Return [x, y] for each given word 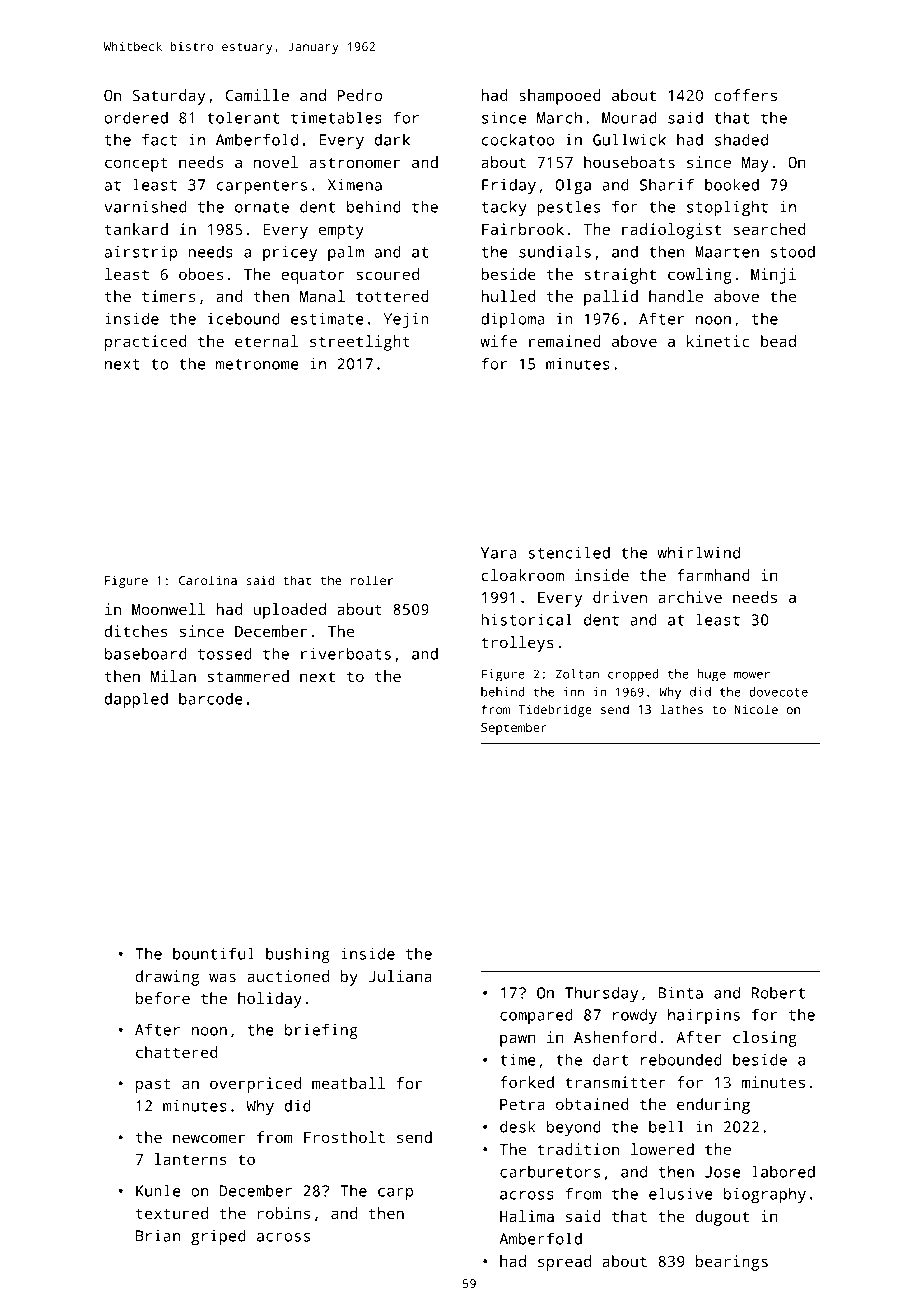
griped [218, 1237]
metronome [257, 364]
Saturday [169, 97]
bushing [298, 955]
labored [783, 1171]
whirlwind [698, 552]
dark [392, 139]
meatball [348, 1083]
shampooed [560, 97]
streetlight [360, 343]
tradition [578, 1149]
